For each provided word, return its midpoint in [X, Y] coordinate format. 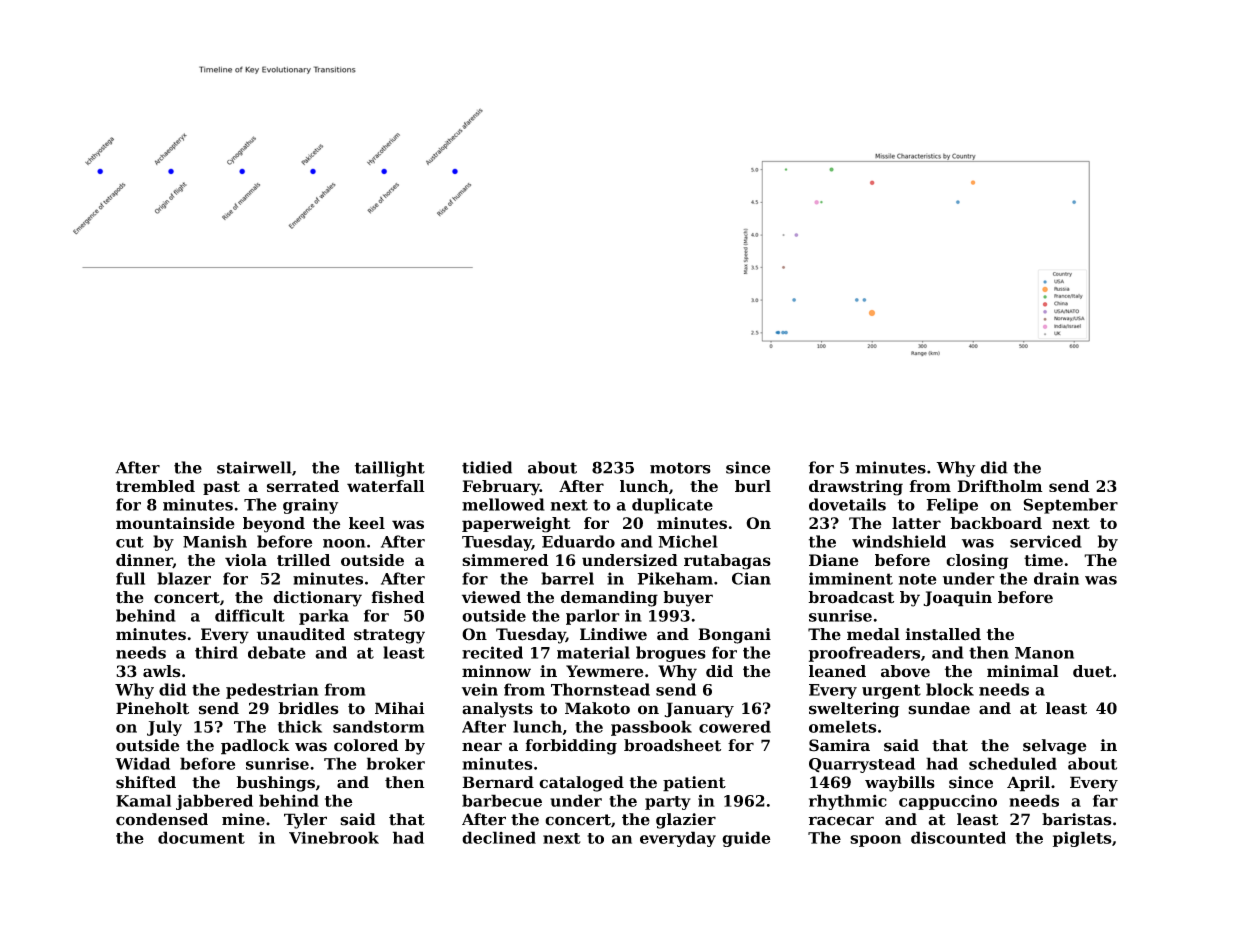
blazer [184, 578]
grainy [310, 506]
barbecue [502, 800]
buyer [688, 599]
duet [1092, 671]
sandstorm [378, 726]
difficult [250, 615]
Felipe [952, 506]
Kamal [143, 800]
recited [492, 652]
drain [1056, 578]
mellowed [503, 504]
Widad [142, 763]
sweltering [854, 710]
